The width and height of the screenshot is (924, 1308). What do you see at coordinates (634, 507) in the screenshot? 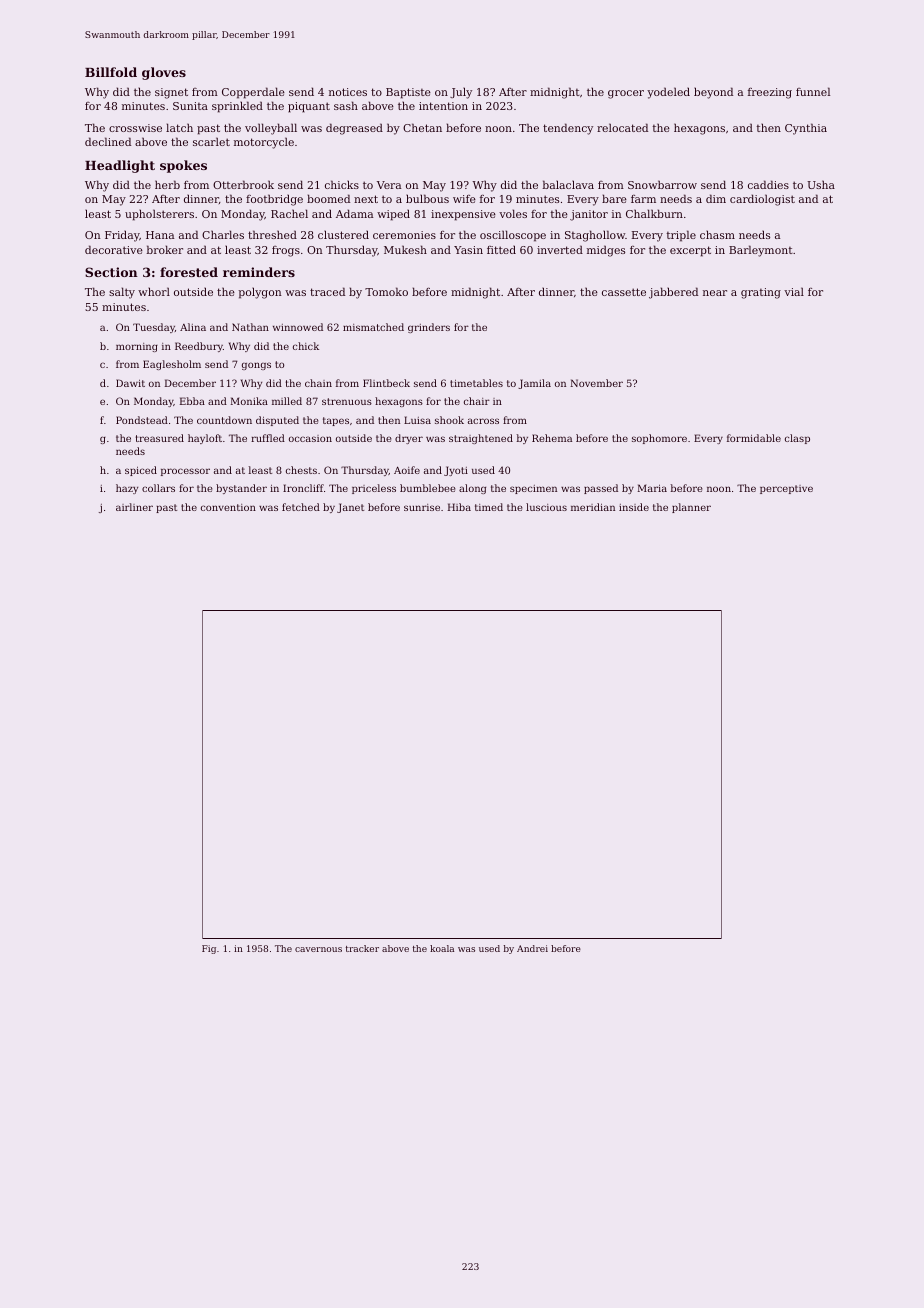
I see `inside` at bounding box center [634, 507].
